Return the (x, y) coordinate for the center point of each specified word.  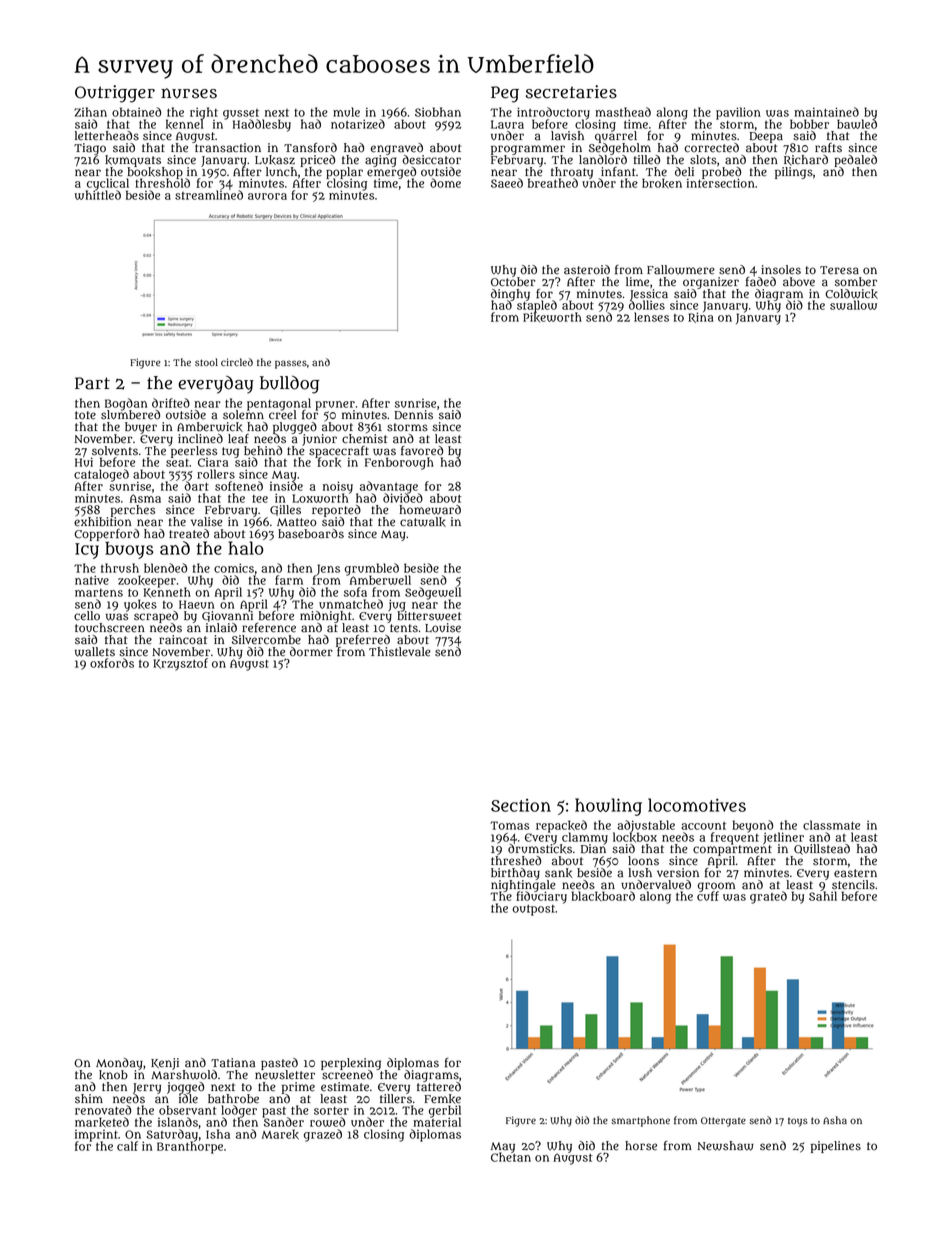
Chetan (511, 1157)
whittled (98, 195)
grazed (323, 1135)
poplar (344, 173)
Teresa (839, 270)
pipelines (836, 1147)
